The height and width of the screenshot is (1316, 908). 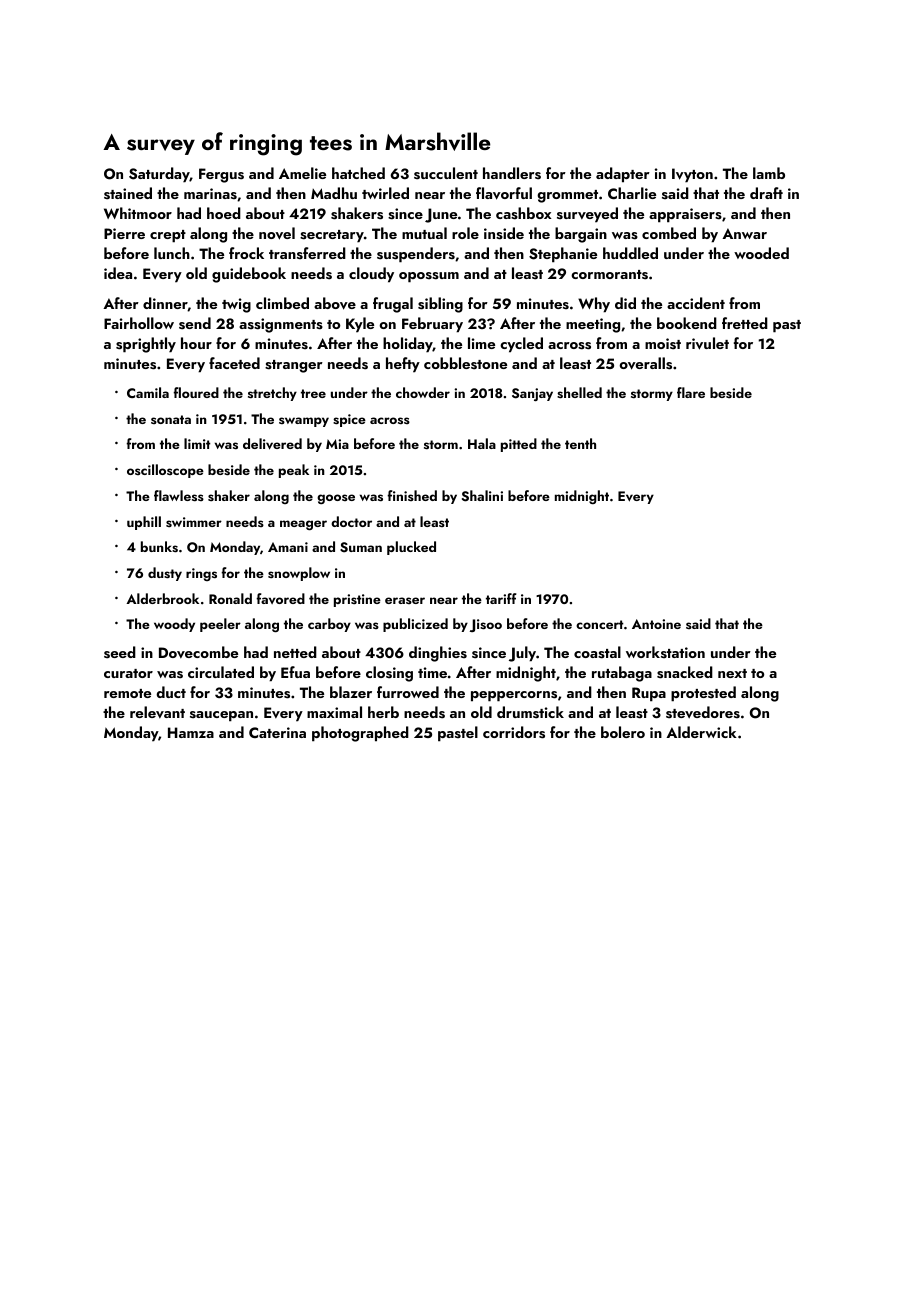 What do you see at coordinates (171, 419) in the screenshot?
I see `sonata` at bounding box center [171, 419].
